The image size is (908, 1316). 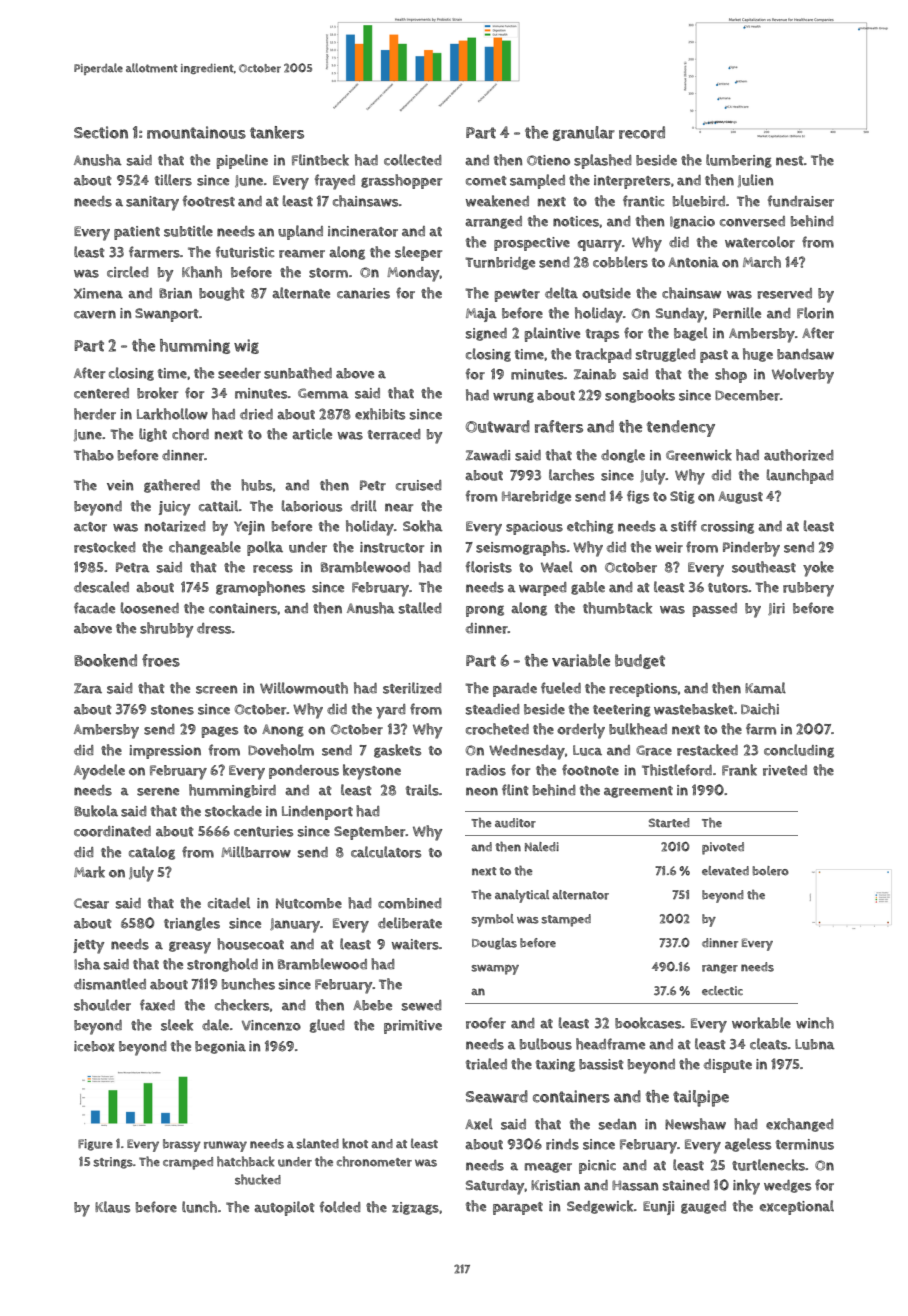 I want to click on zigzags, so click(x=415, y=1208).
